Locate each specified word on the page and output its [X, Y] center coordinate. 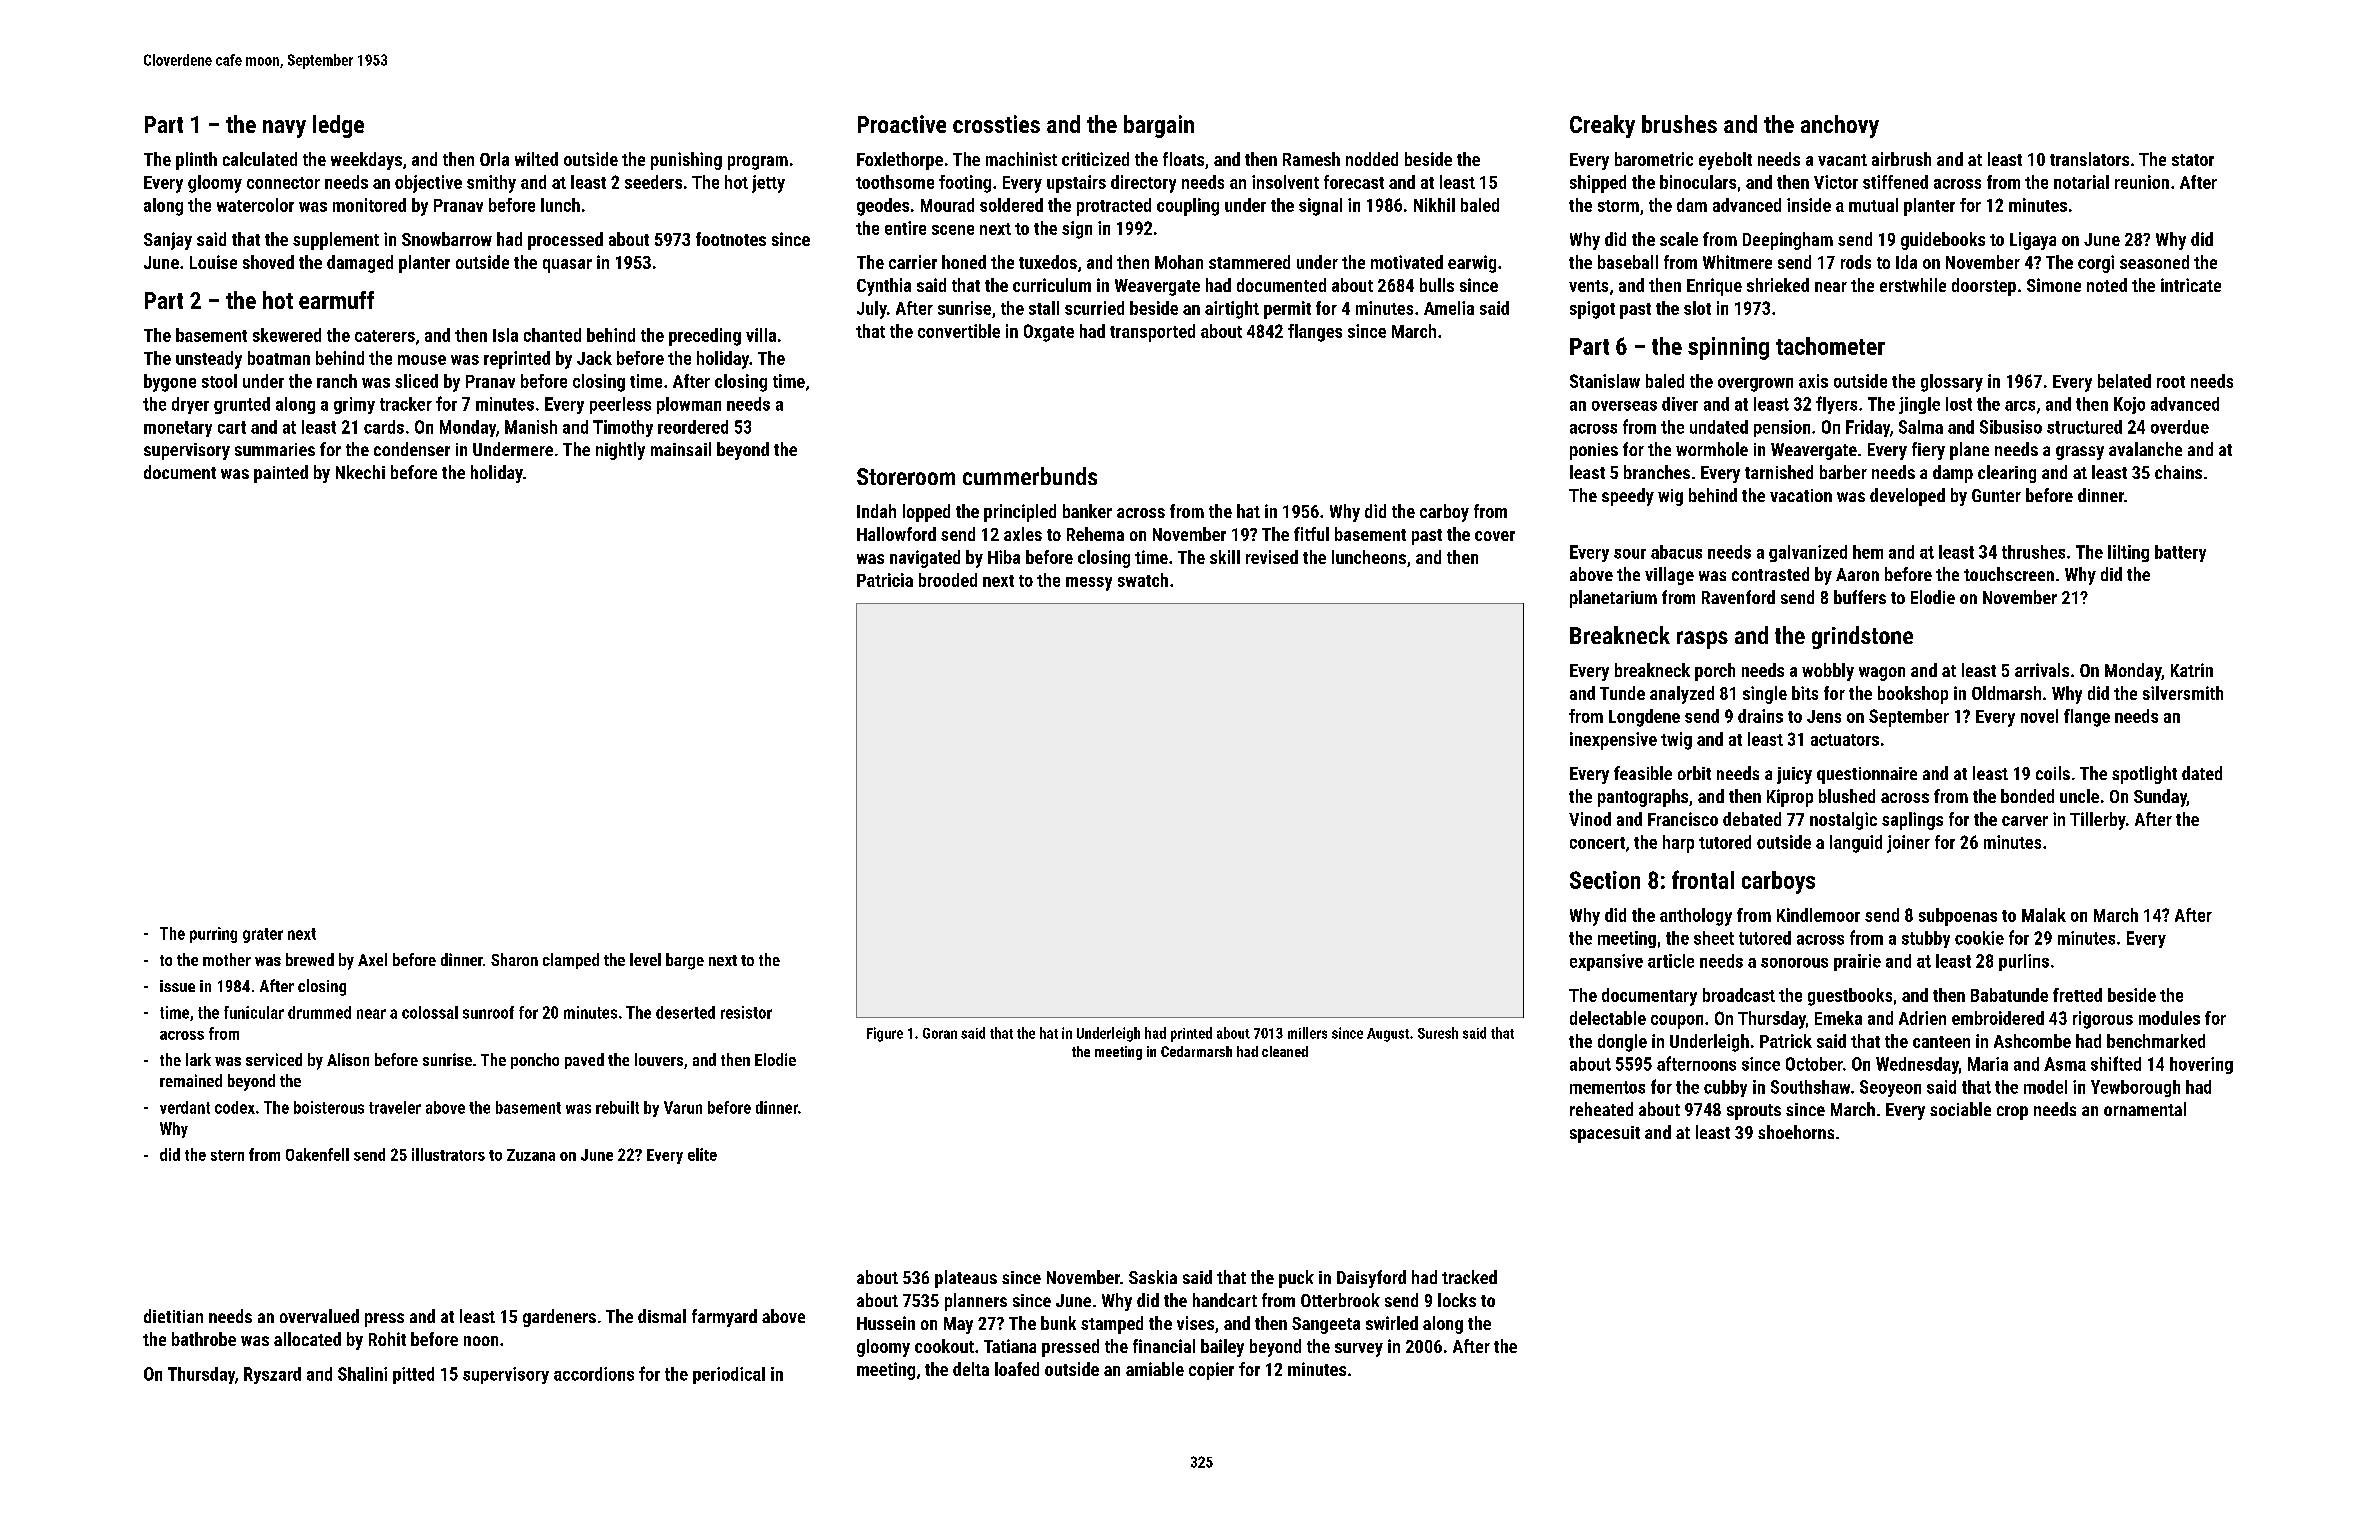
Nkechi [360, 472]
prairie [1857, 962]
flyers [1836, 405]
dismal [662, 1316]
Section [1605, 880]
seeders [653, 182]
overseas [1624, 406]
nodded [1372, 159]
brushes [1679, 124]
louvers [659, 1059]
